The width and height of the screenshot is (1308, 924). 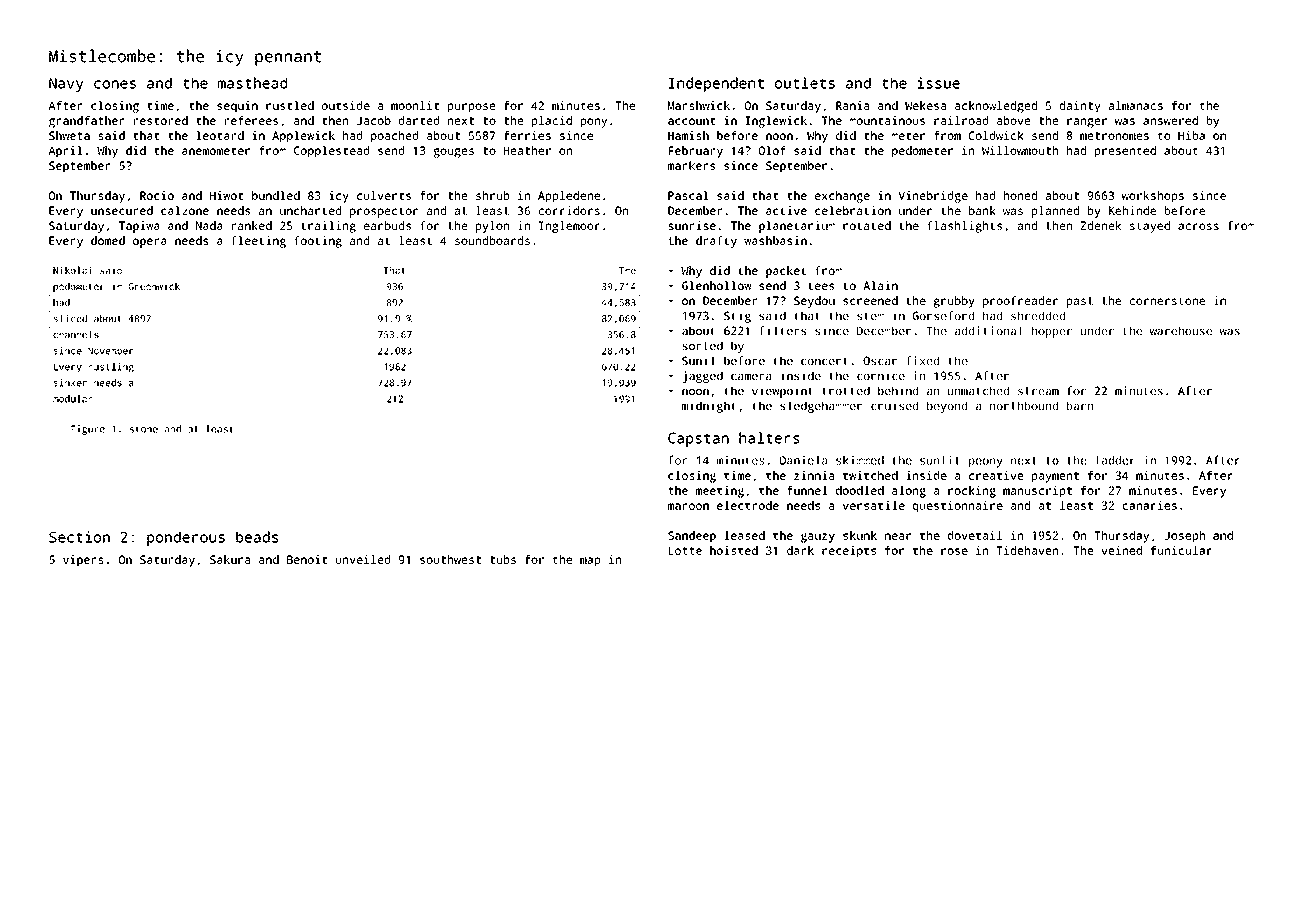 I want to click on pony, so click(x=594, y=123).
